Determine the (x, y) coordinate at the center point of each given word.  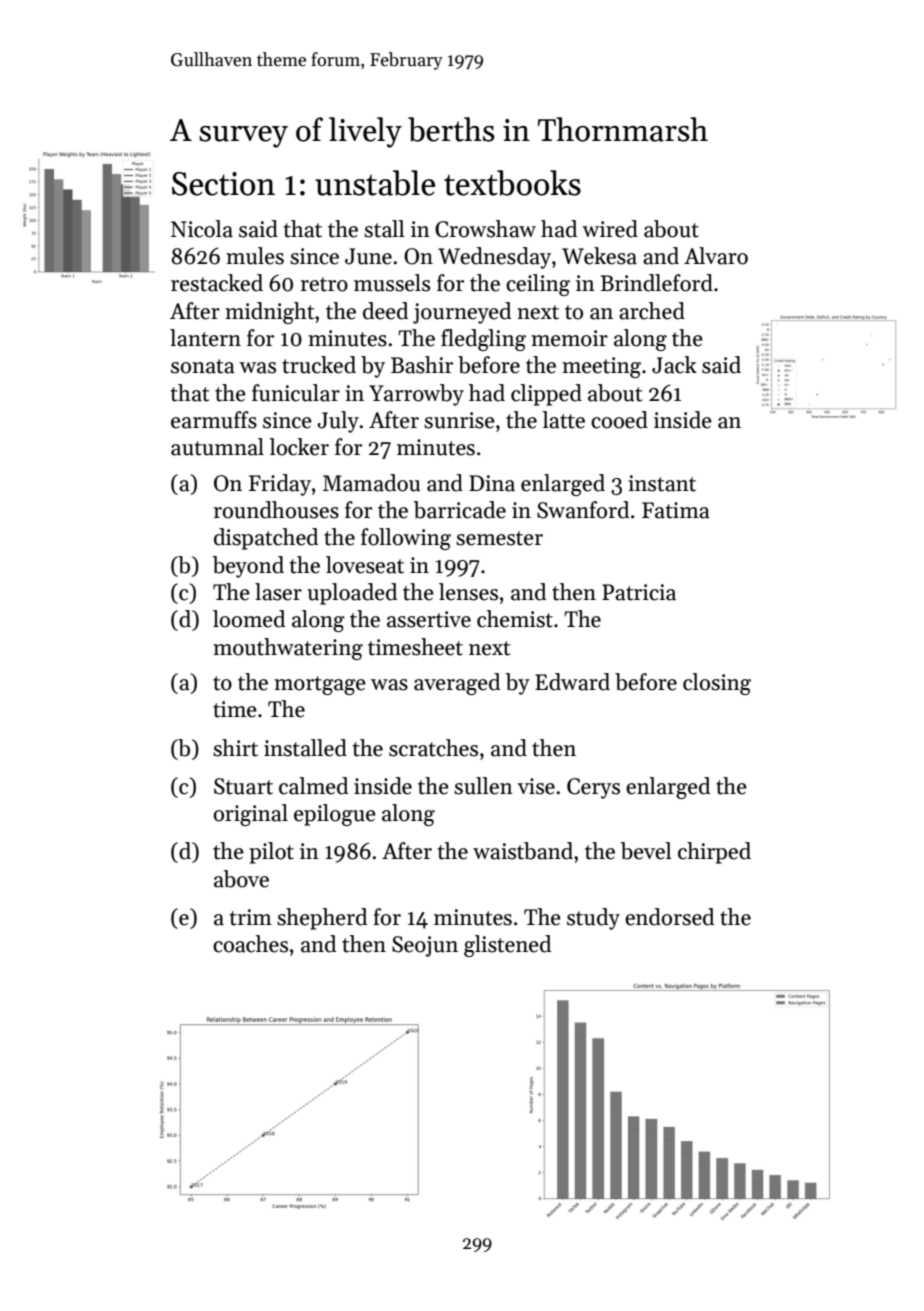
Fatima (676, 510)
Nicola (202, 229)
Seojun (425, 946)
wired (610, 229)
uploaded (352, 594)
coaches (250, 944)
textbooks (512, 183)
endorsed (669, 917)
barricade (459, 510)
